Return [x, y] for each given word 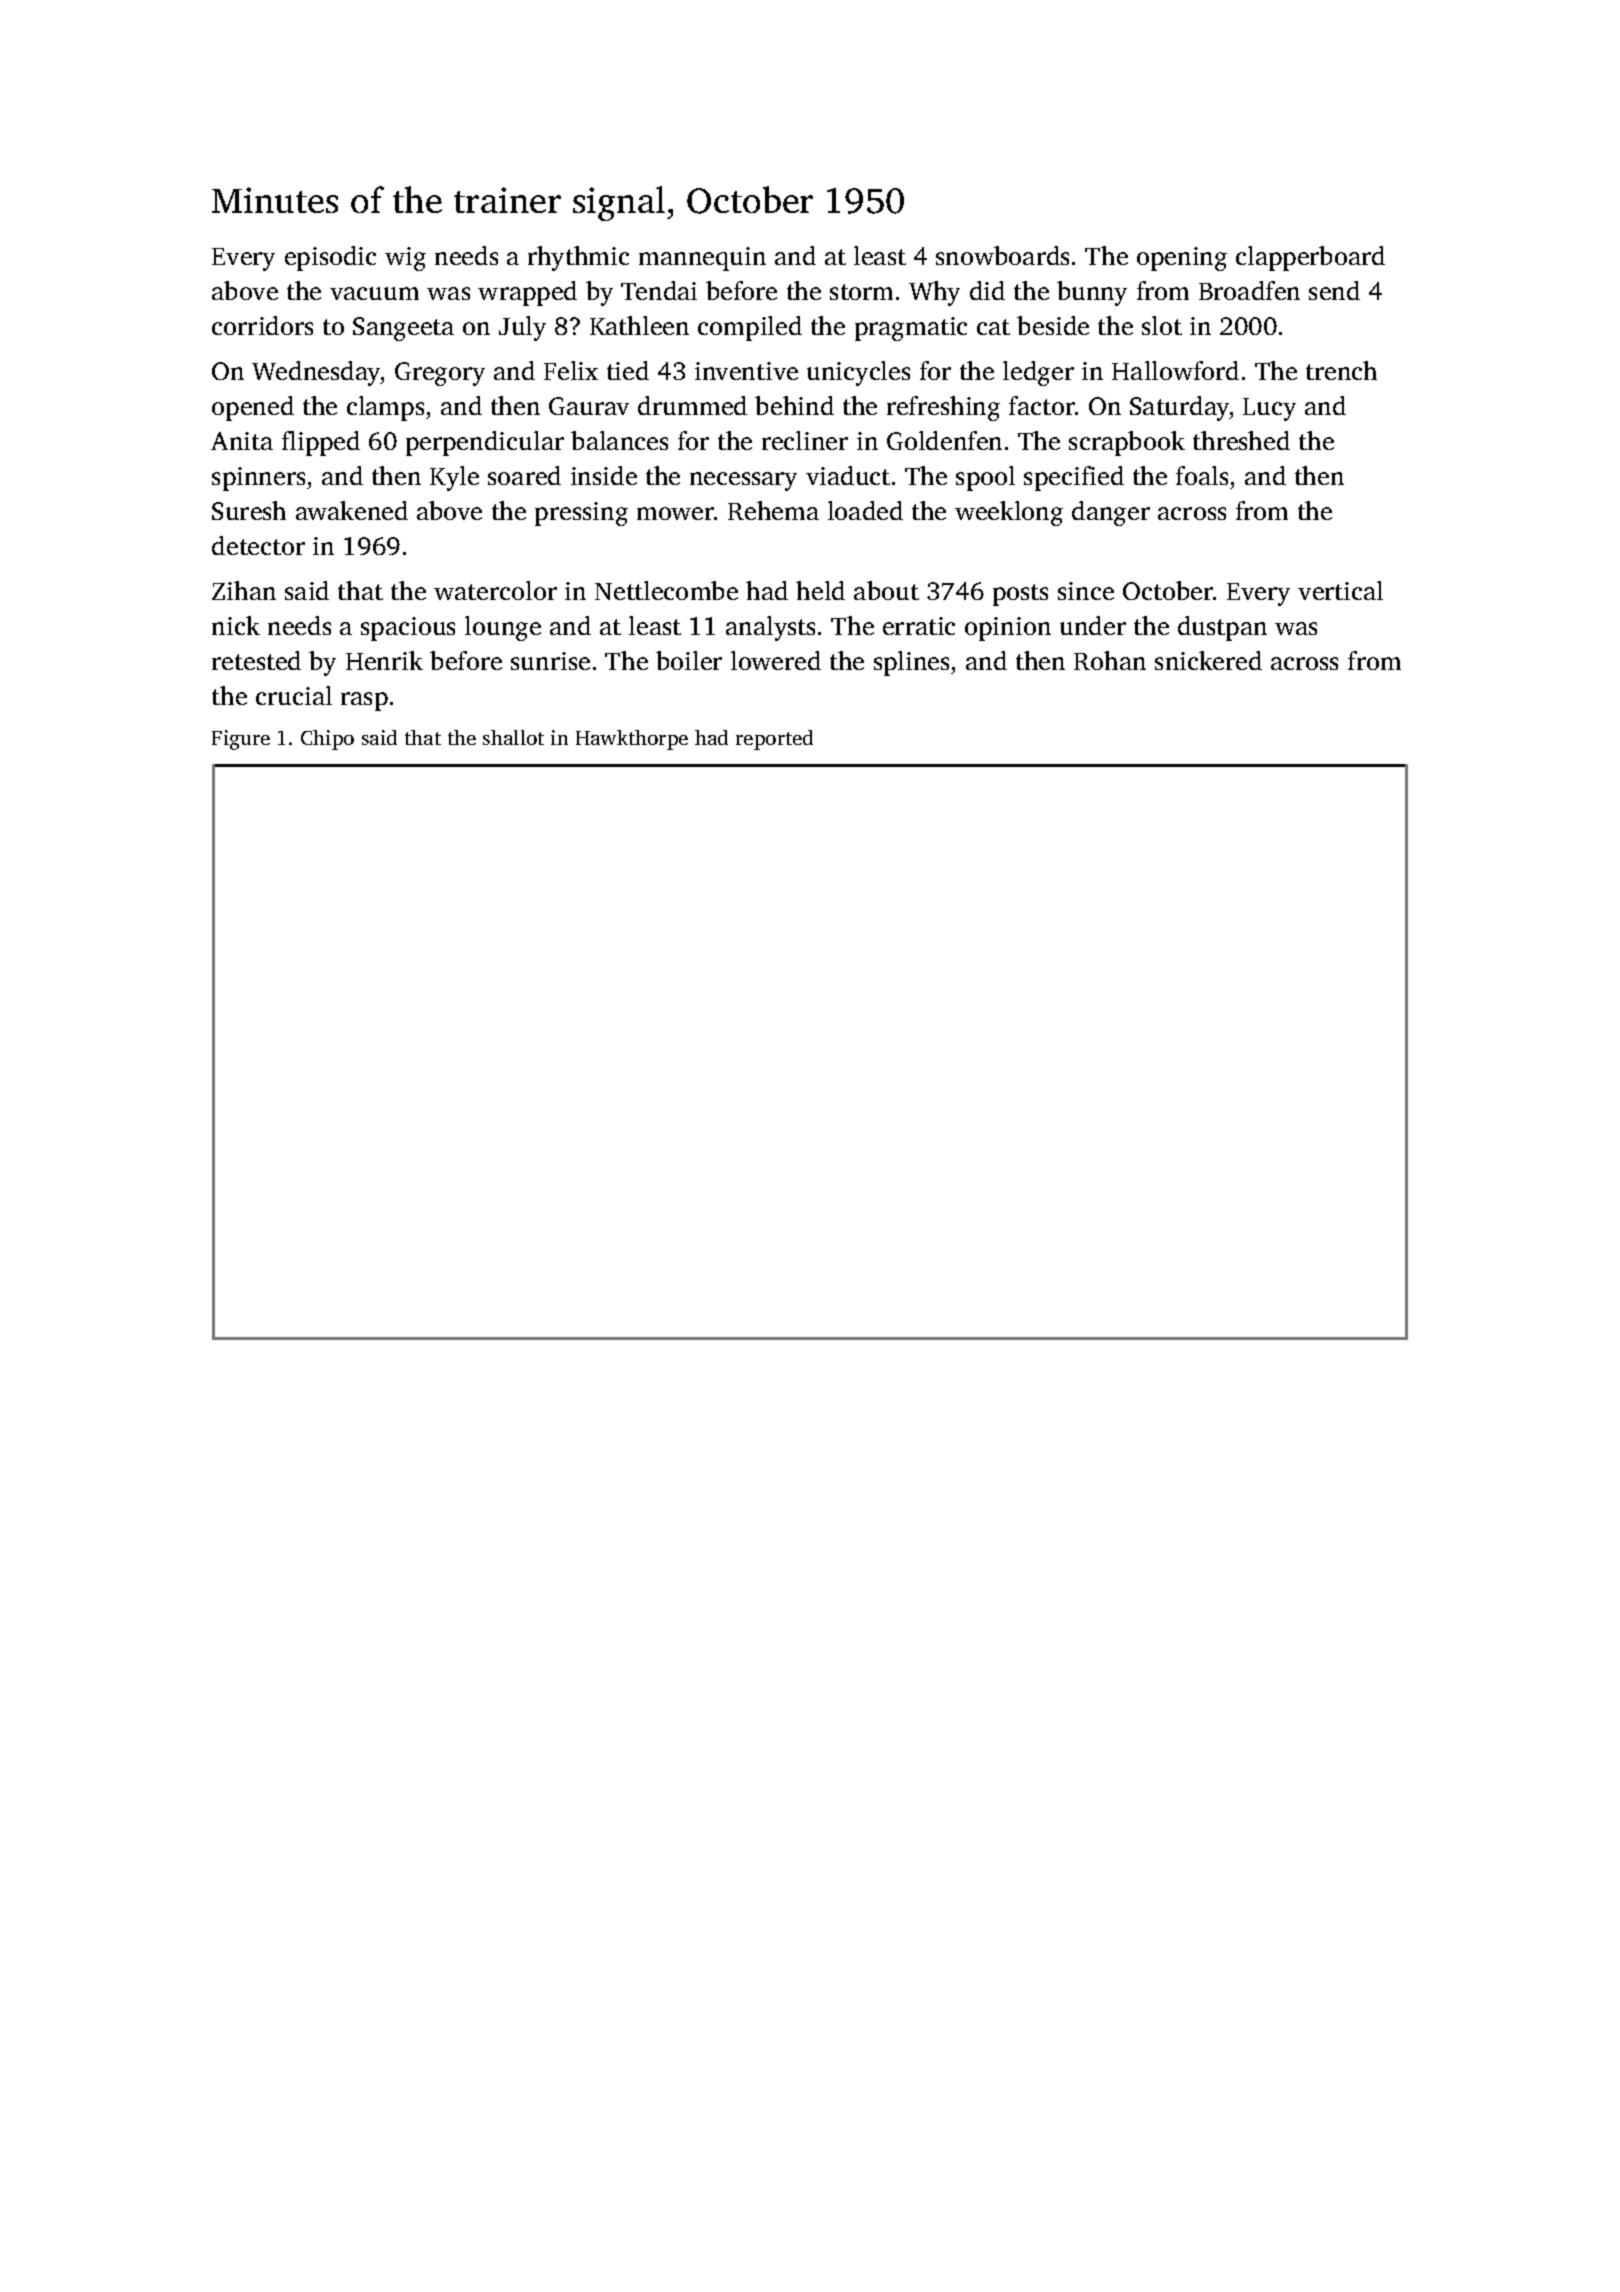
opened [253, 408]
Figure [241, 740]
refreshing [943, 408]
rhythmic [578, 258]
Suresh [249, 510]
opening [1182, 259]
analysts [770, 628]
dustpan [1222, 628]
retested [256, 660]
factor [1042, 405]
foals [1202, 475]
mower [675, 513]
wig [405, 259]
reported [774, 740]
